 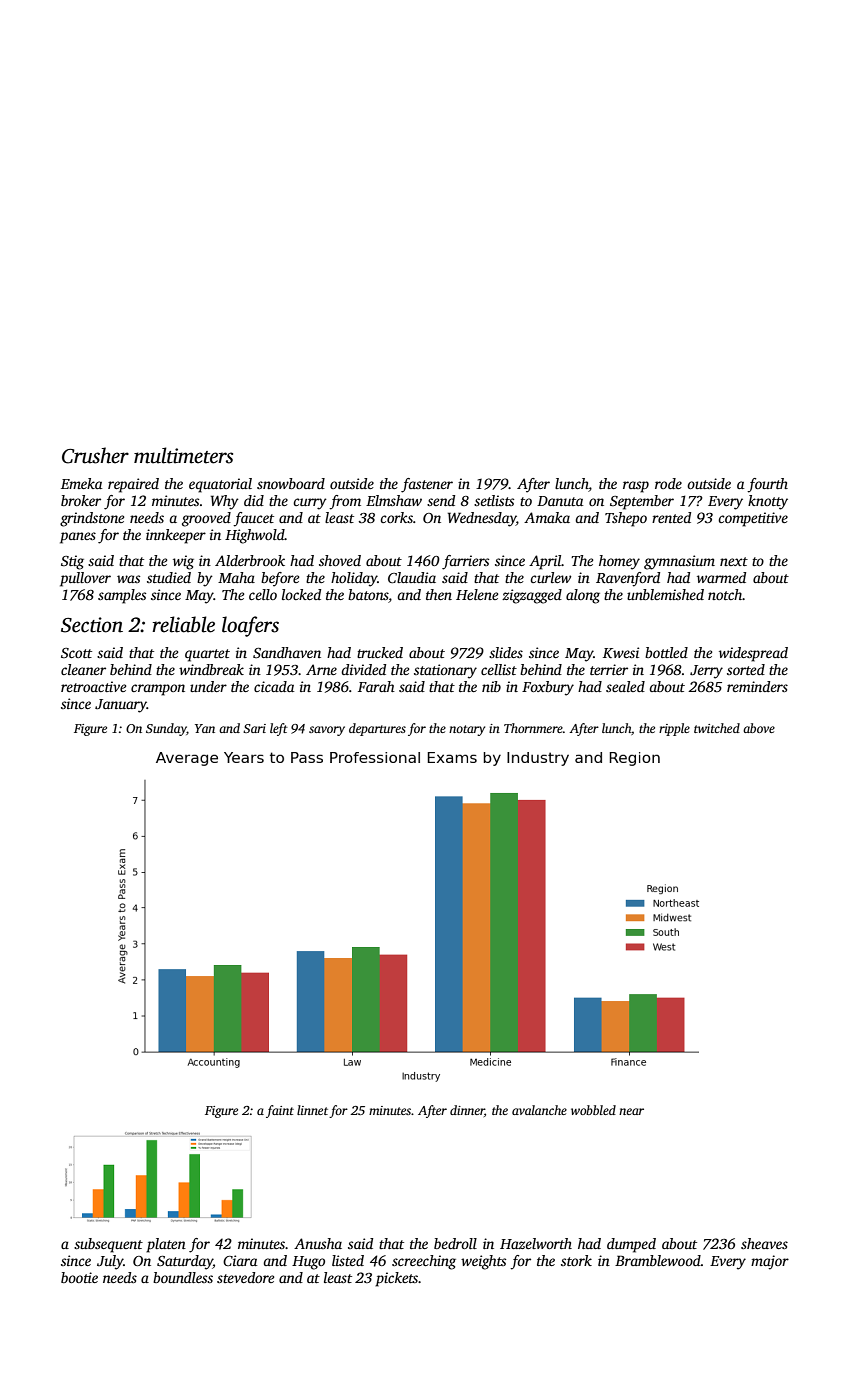 I want to click on dinner, so click(x=467, y=1111).
